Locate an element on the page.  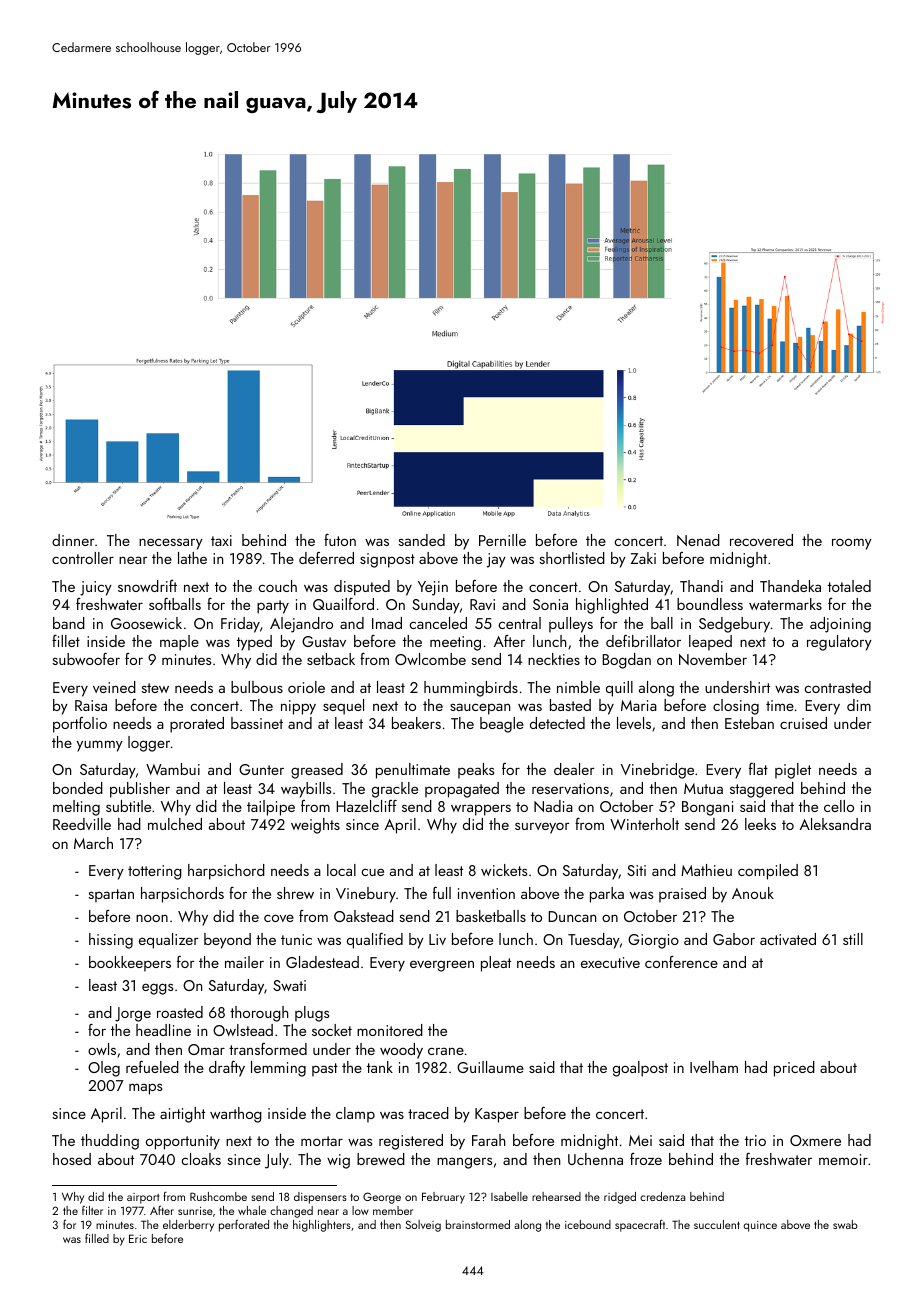
pleat is located at coordinates (496, 964).
